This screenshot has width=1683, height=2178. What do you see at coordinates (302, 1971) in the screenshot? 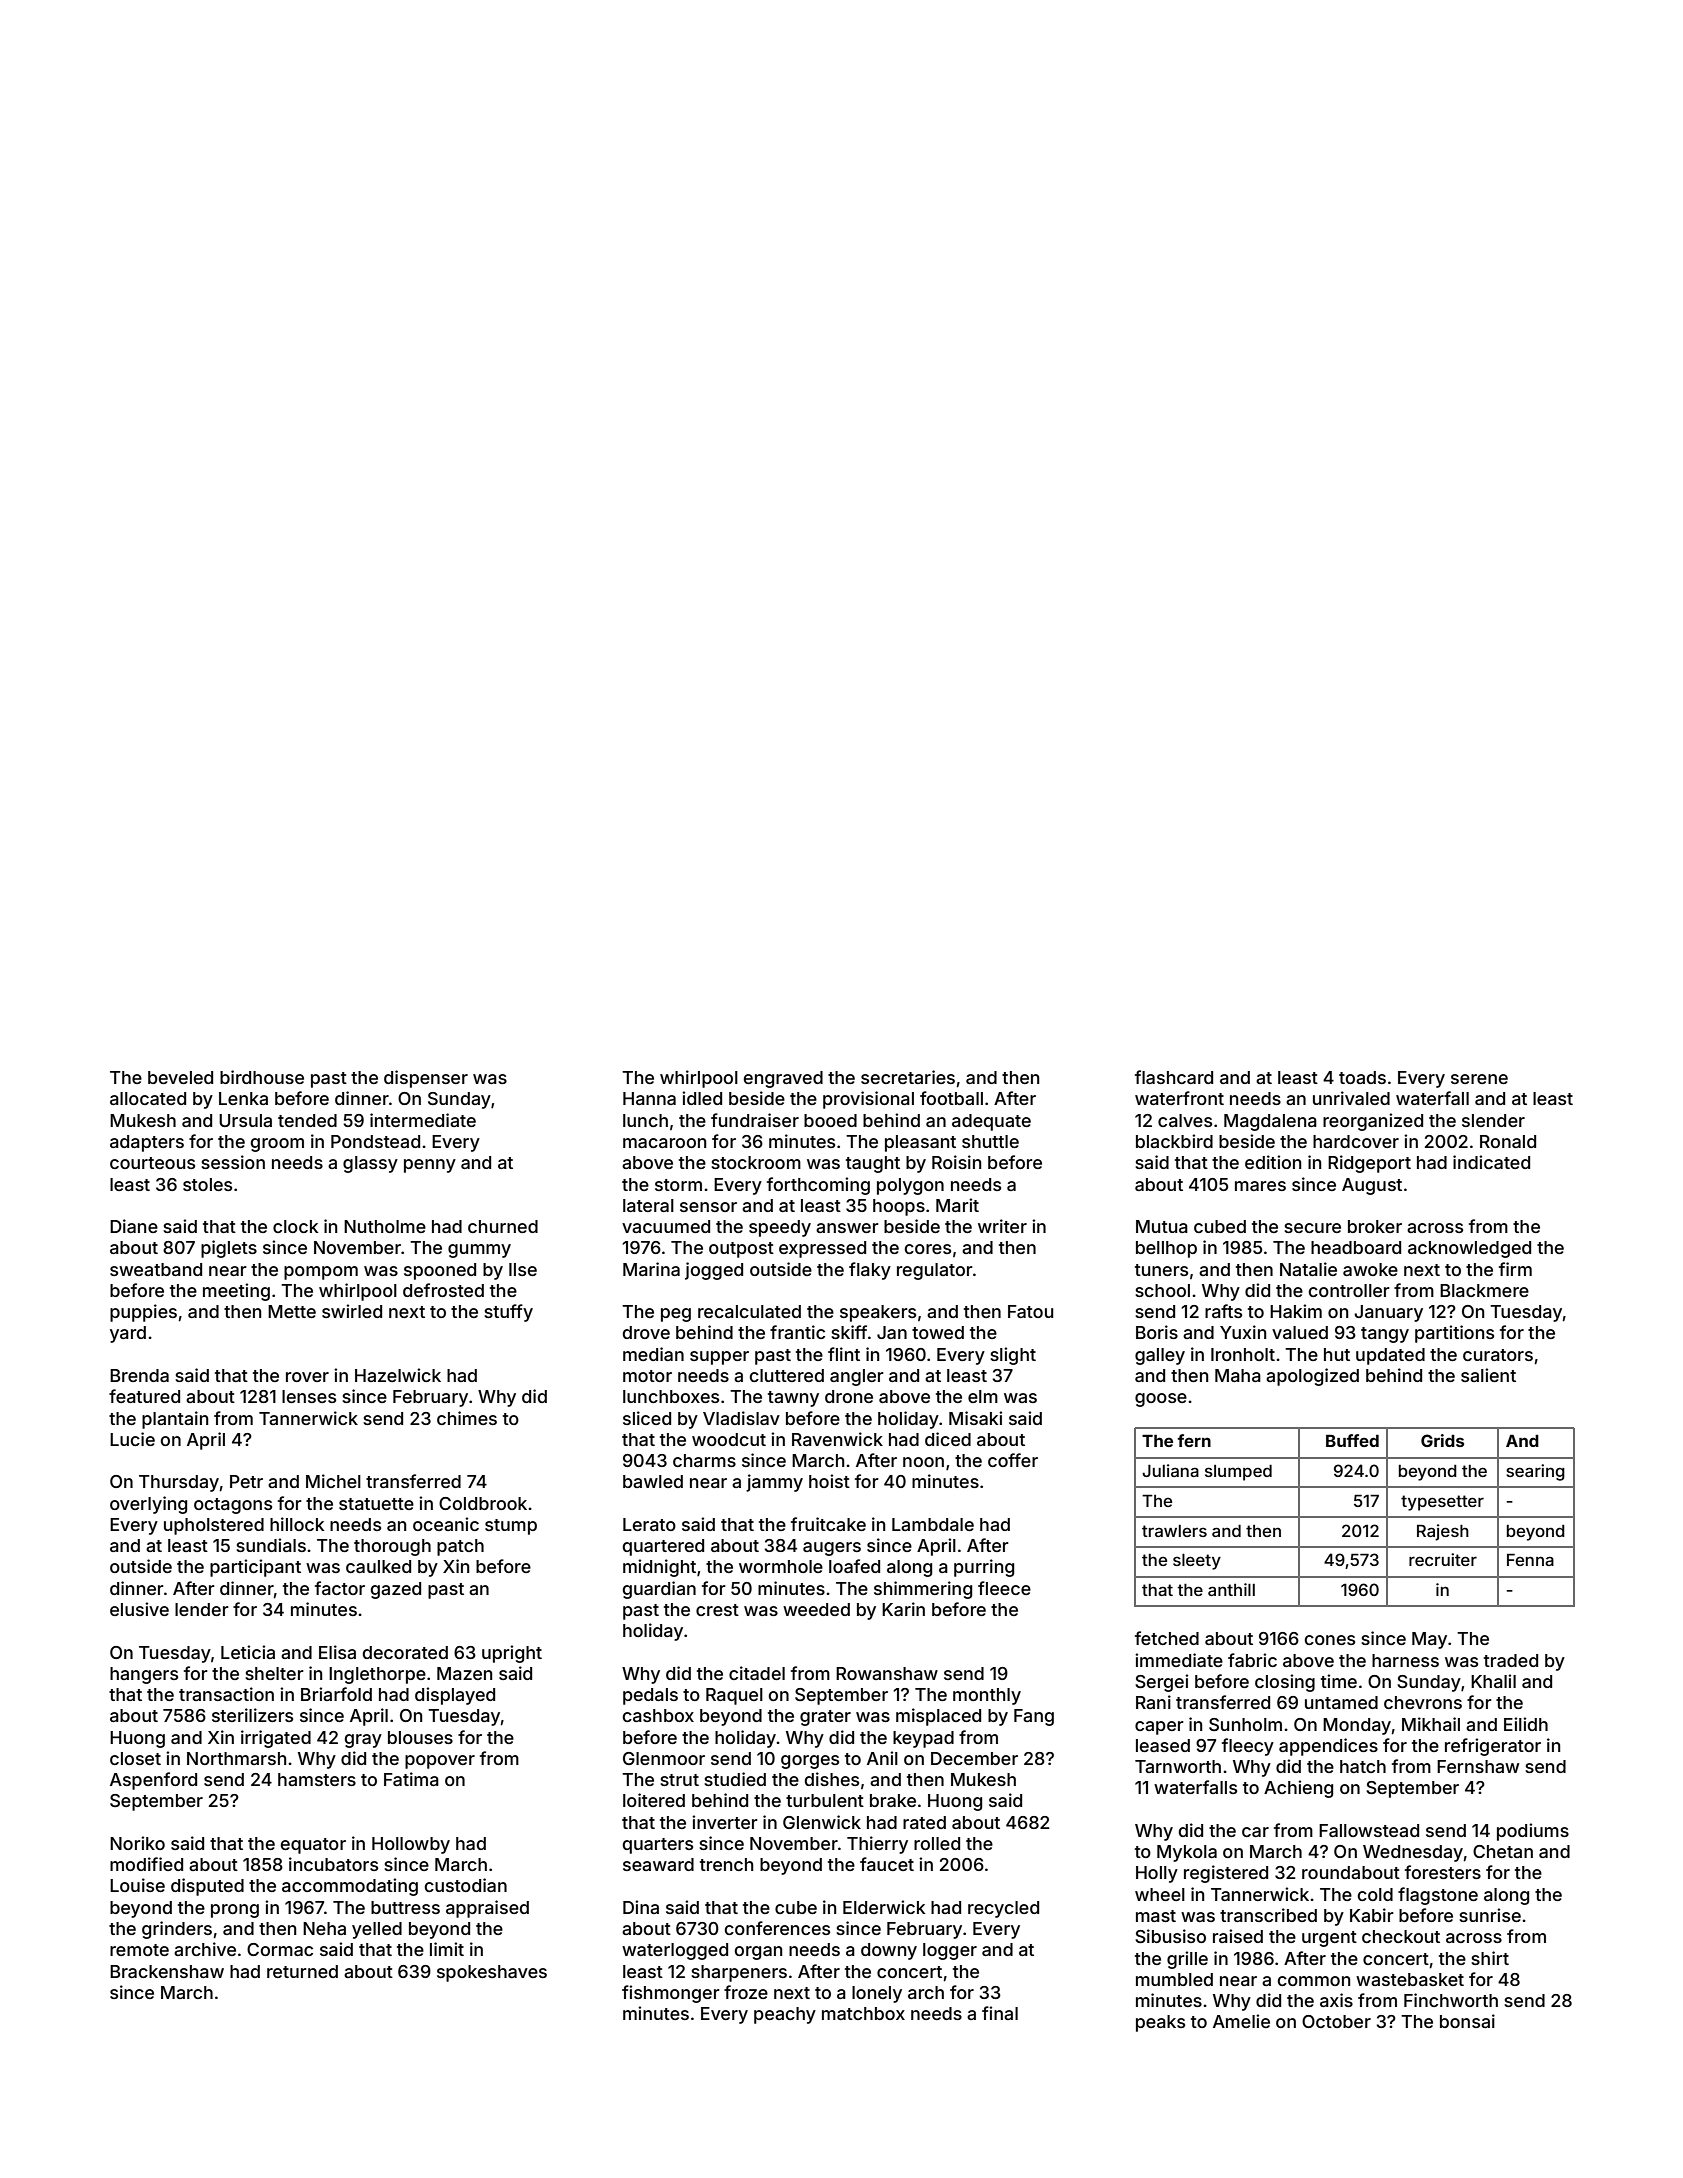
I see `returned` at bounding box center [302, 1971].
